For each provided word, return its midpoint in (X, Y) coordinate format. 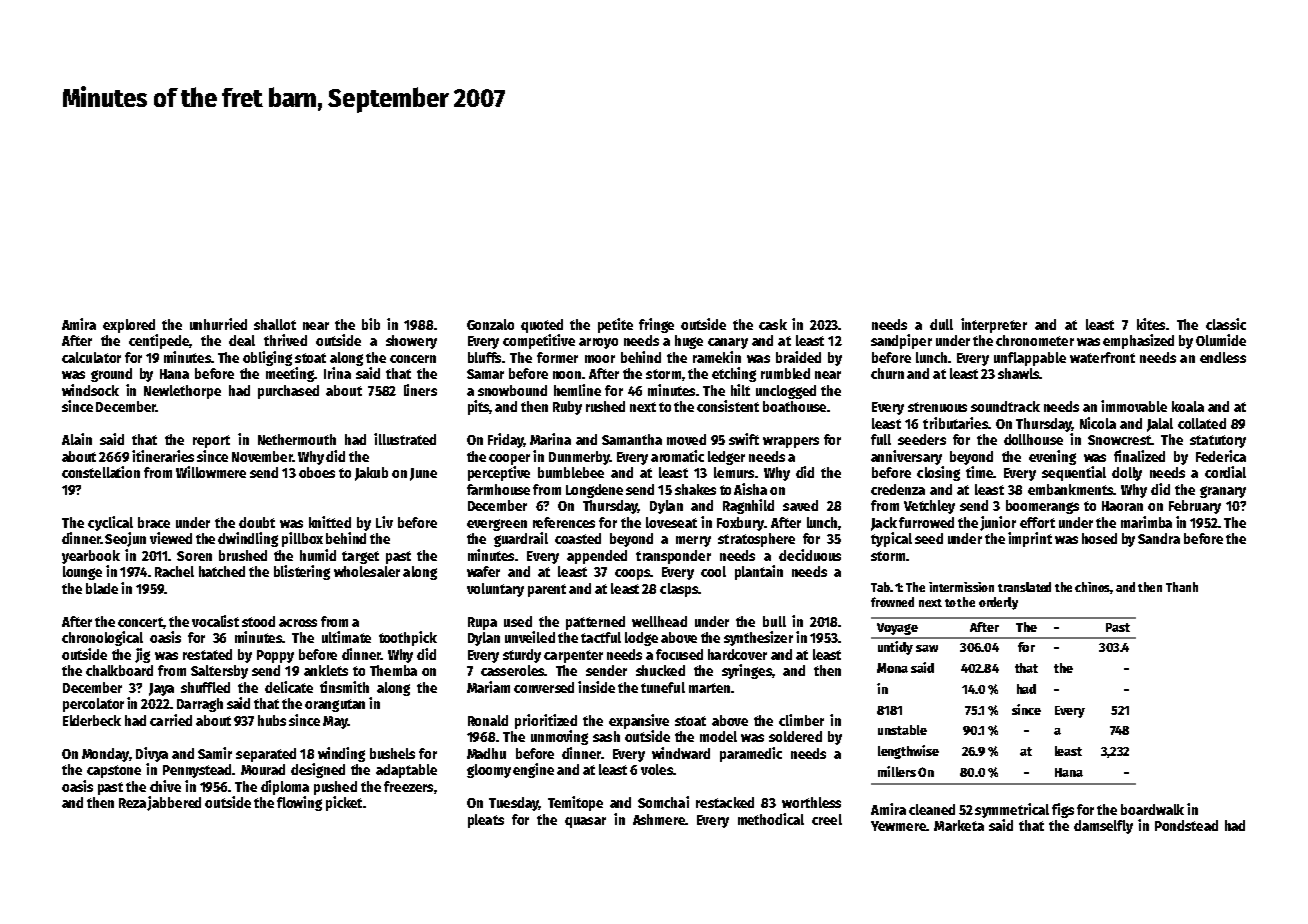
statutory (1218, 441)
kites (1151, 324)
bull (774, 621)
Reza (132, 803)
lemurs (734, 472)
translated (1024, 587)
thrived (285, 340)
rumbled (785, 373)
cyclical (110, 523)
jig (142, 655)
